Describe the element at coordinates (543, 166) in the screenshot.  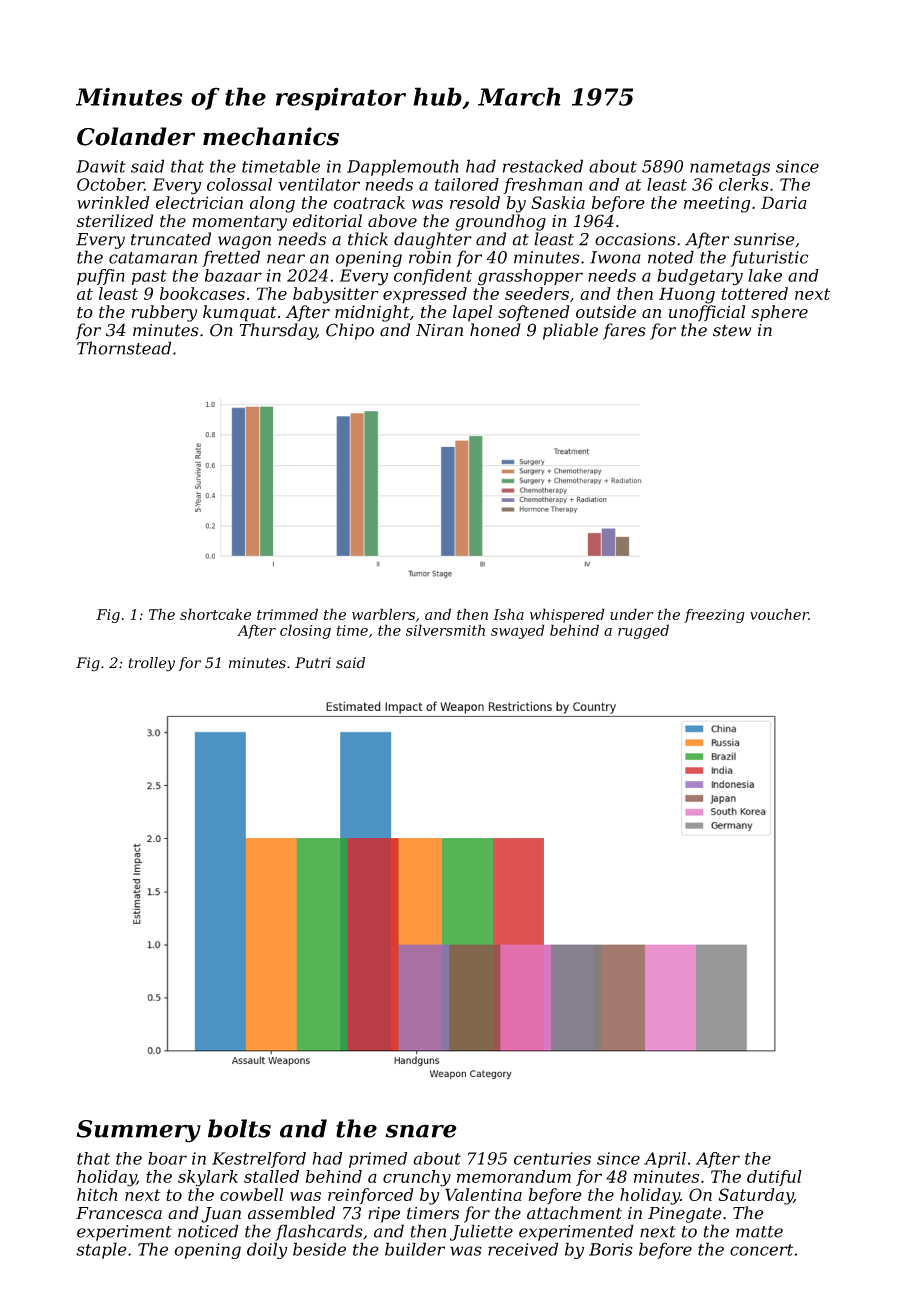
I see `restacked` at that location.
